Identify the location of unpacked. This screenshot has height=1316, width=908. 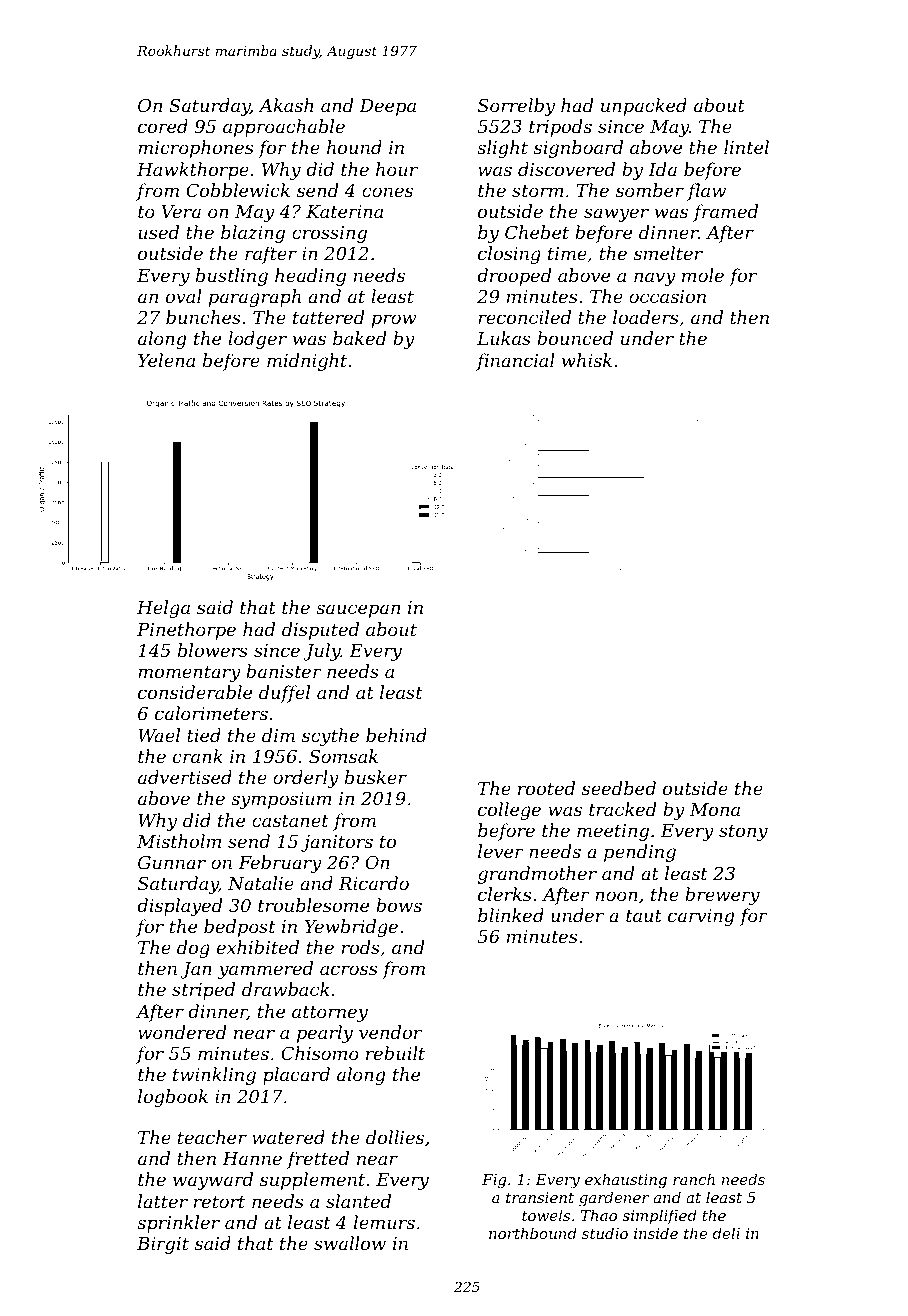
(644, 107).
